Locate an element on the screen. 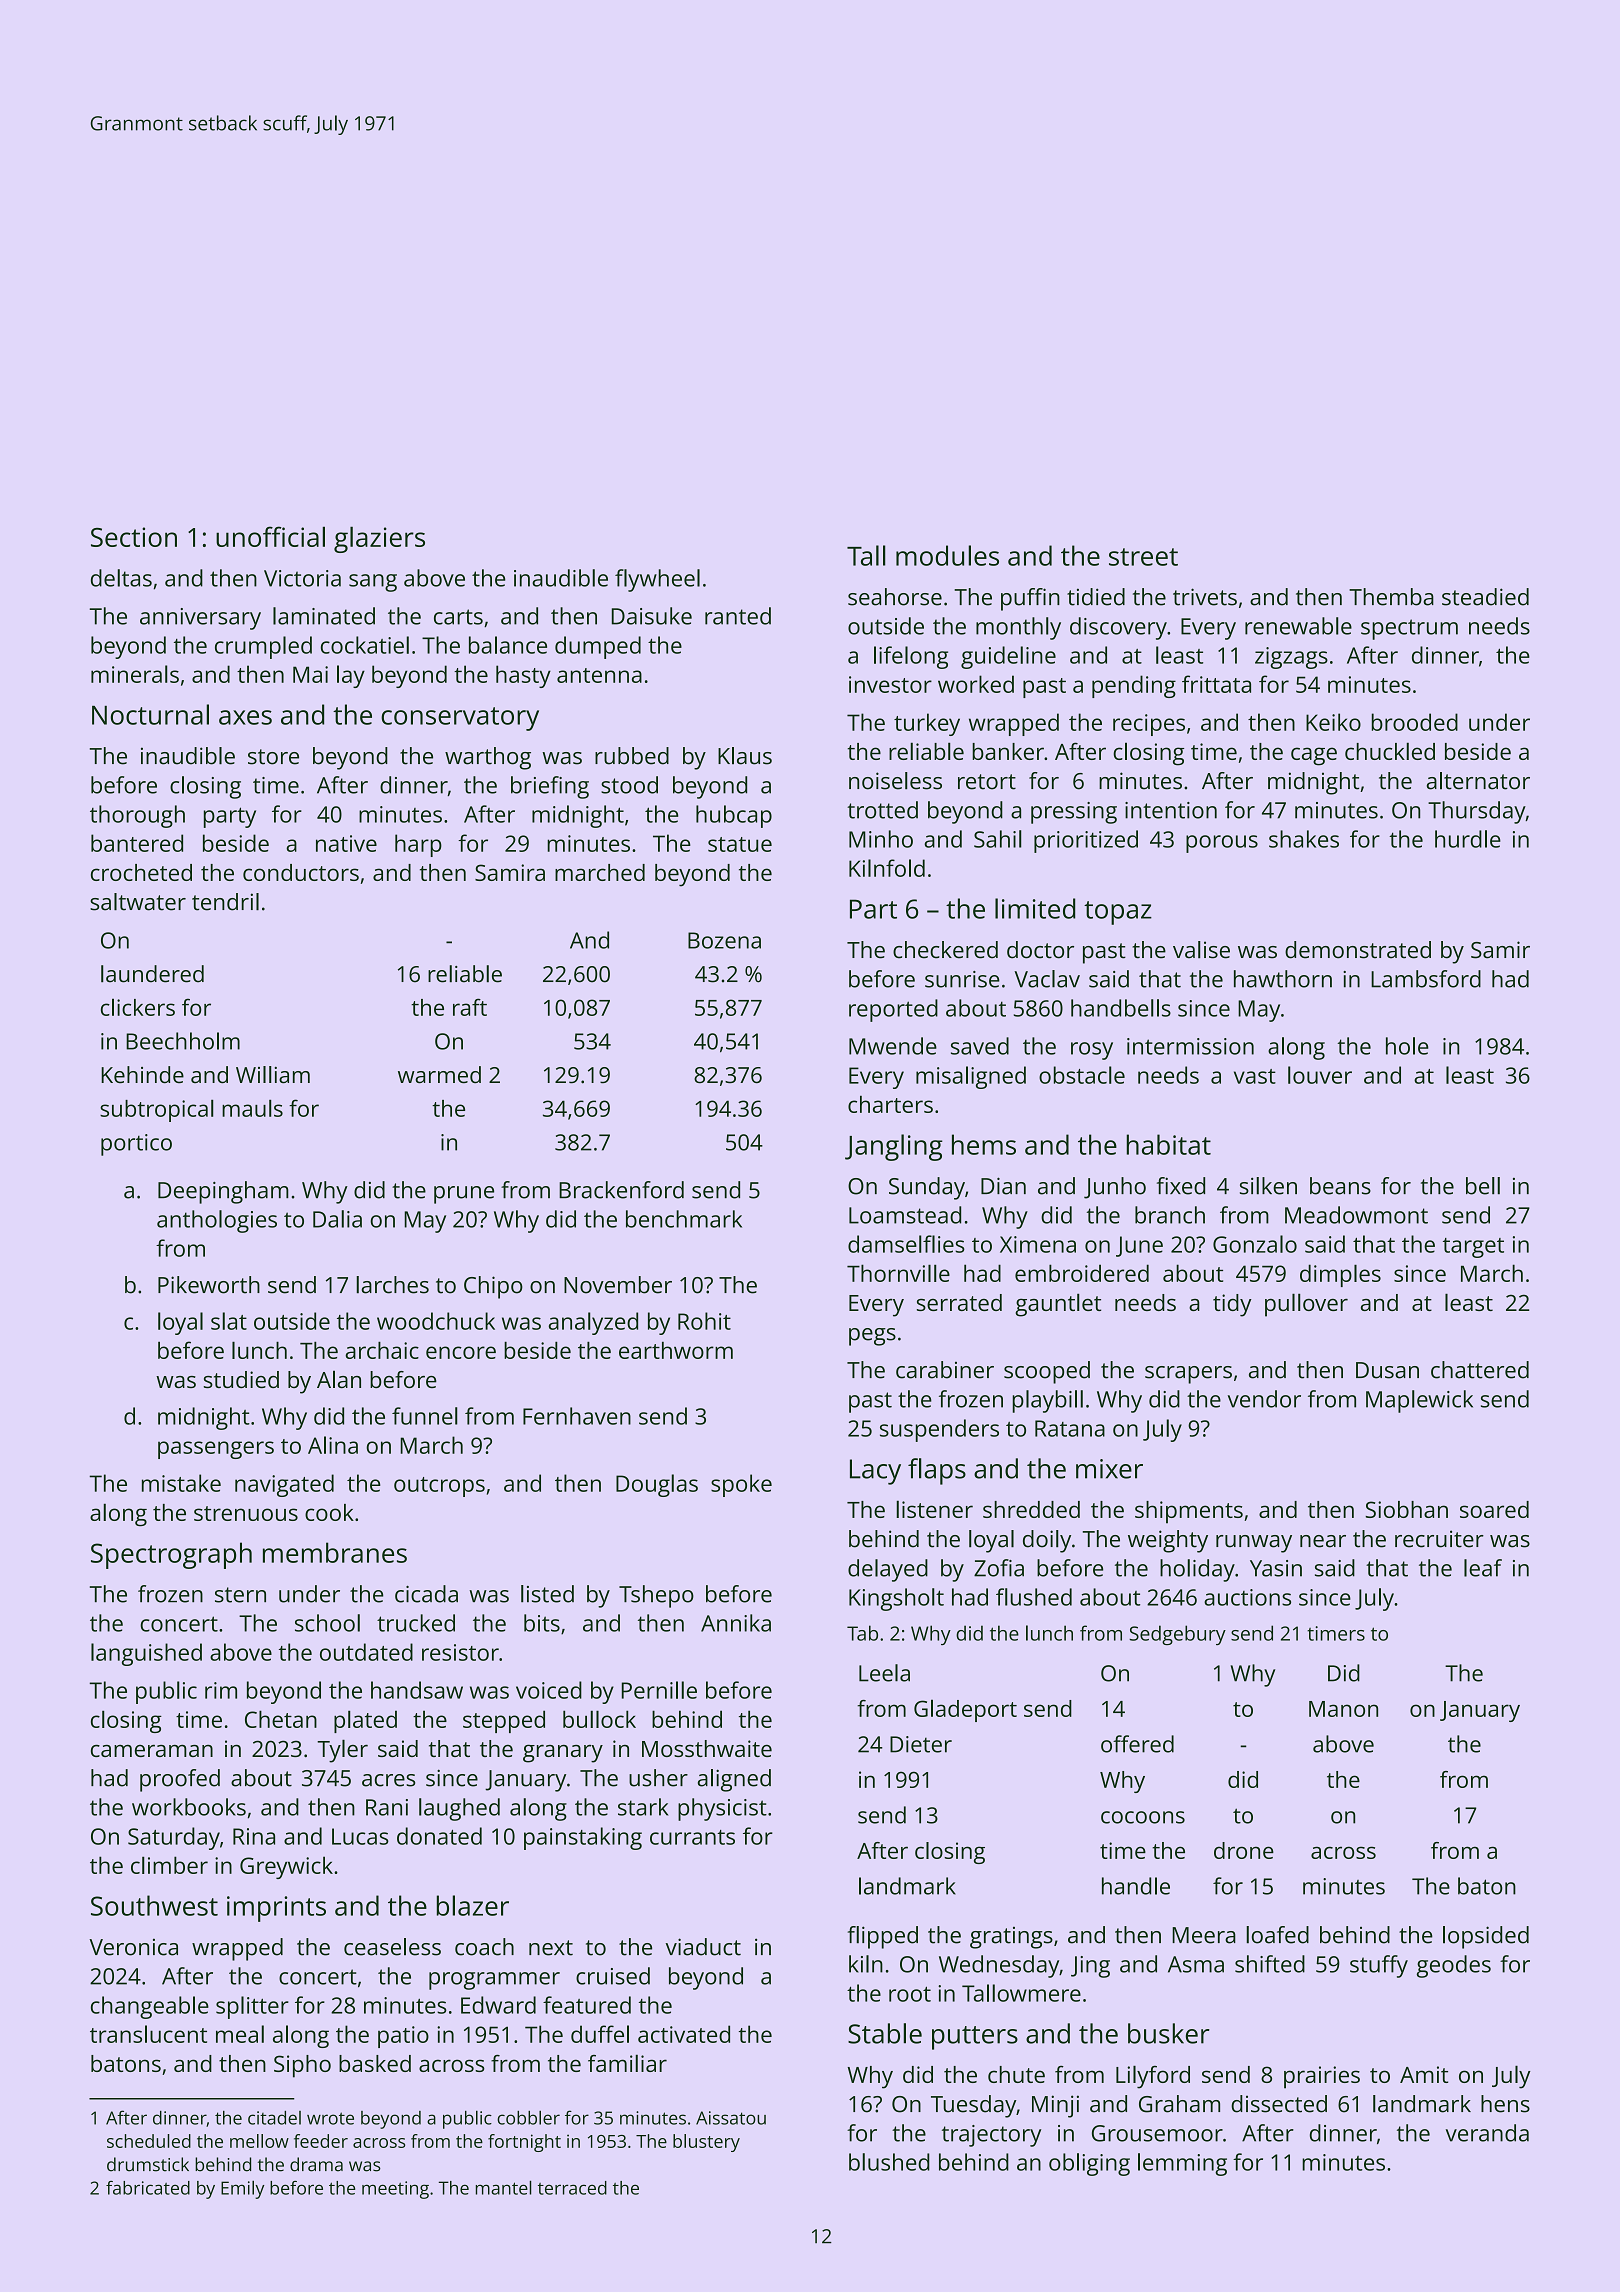  Chipo is located at coordinates (493, 1287).
